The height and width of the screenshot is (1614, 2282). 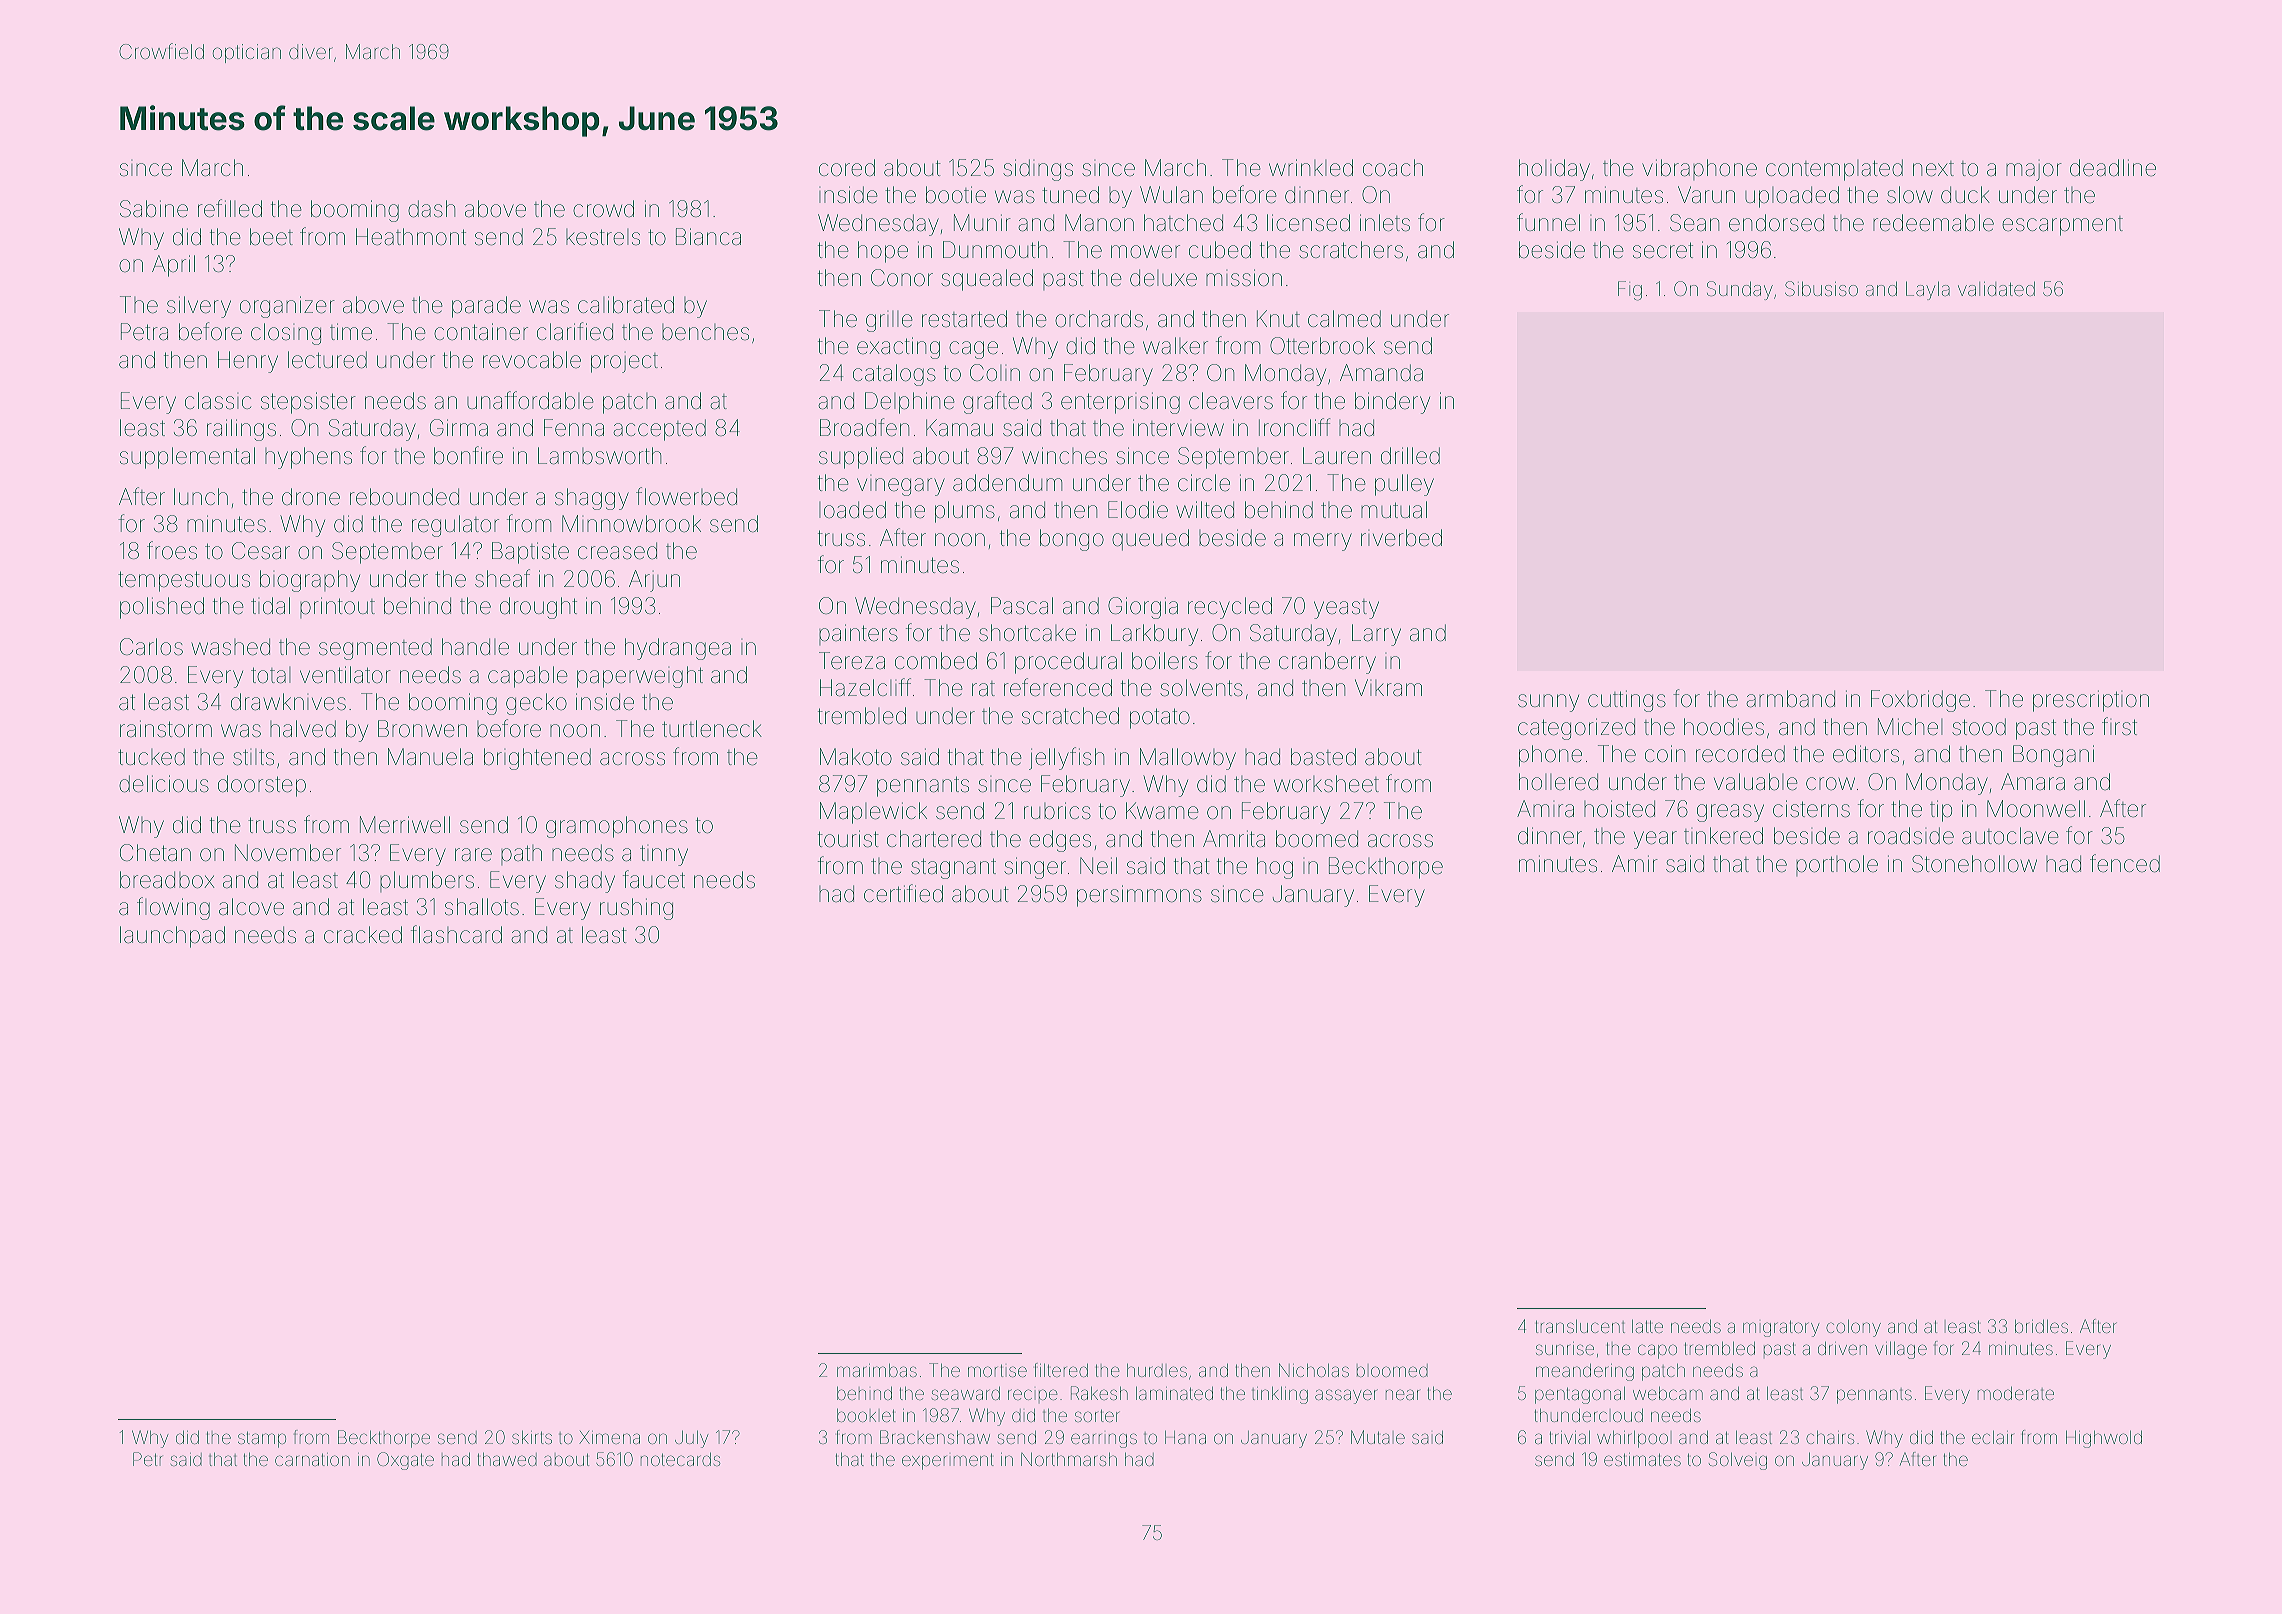 What do you see at coordinates (154, 209) in the screenshot?
I see `Sabine` at bounding box center [154, 209].
